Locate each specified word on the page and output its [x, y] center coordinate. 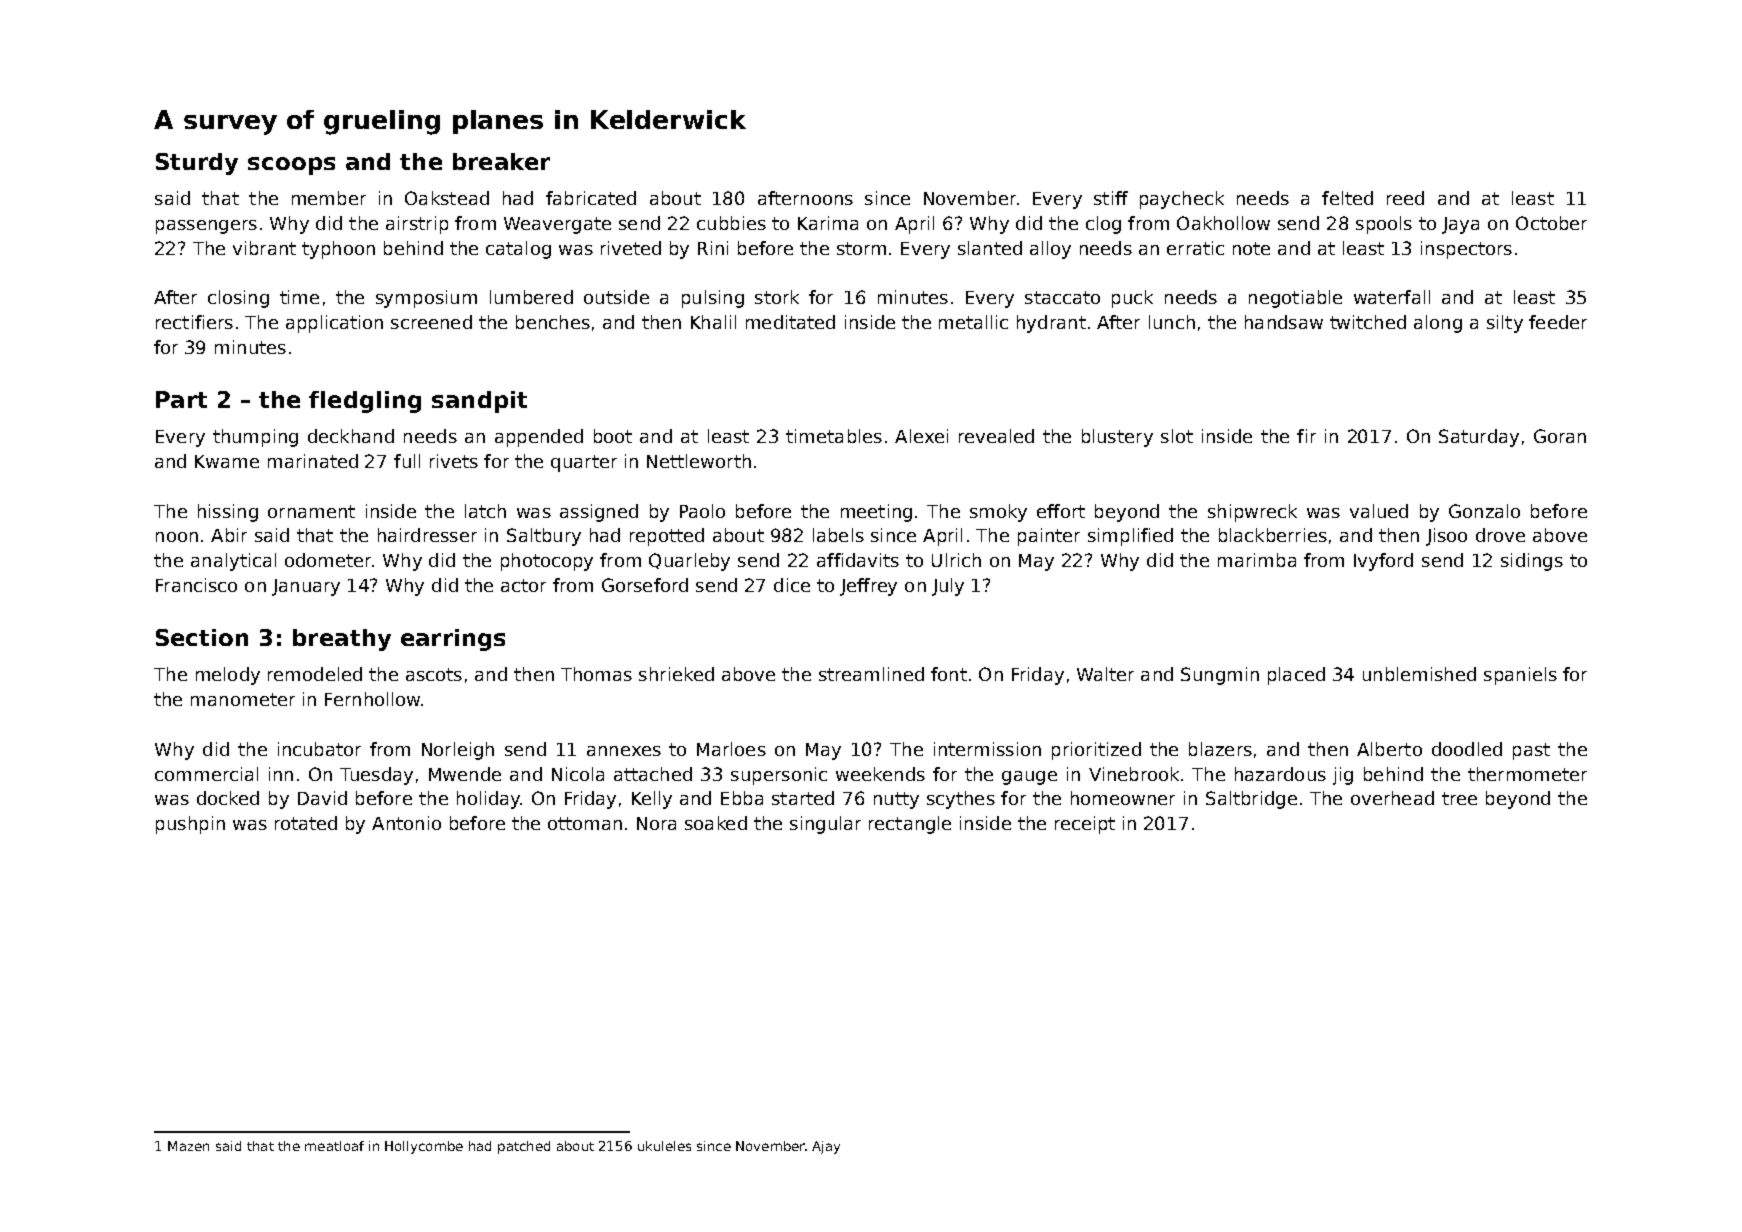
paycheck [1182, 200]
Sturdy [197, 164]
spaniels [1520, 676]
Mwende [465, 774]
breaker [501, 161]
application [334, 324]
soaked [716, 823]
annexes [624, 751]
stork [777, 297]
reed [1405, 198]
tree [1459, 798]
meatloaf [334, 1146]
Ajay [826, 1147]
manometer [243, 699]
